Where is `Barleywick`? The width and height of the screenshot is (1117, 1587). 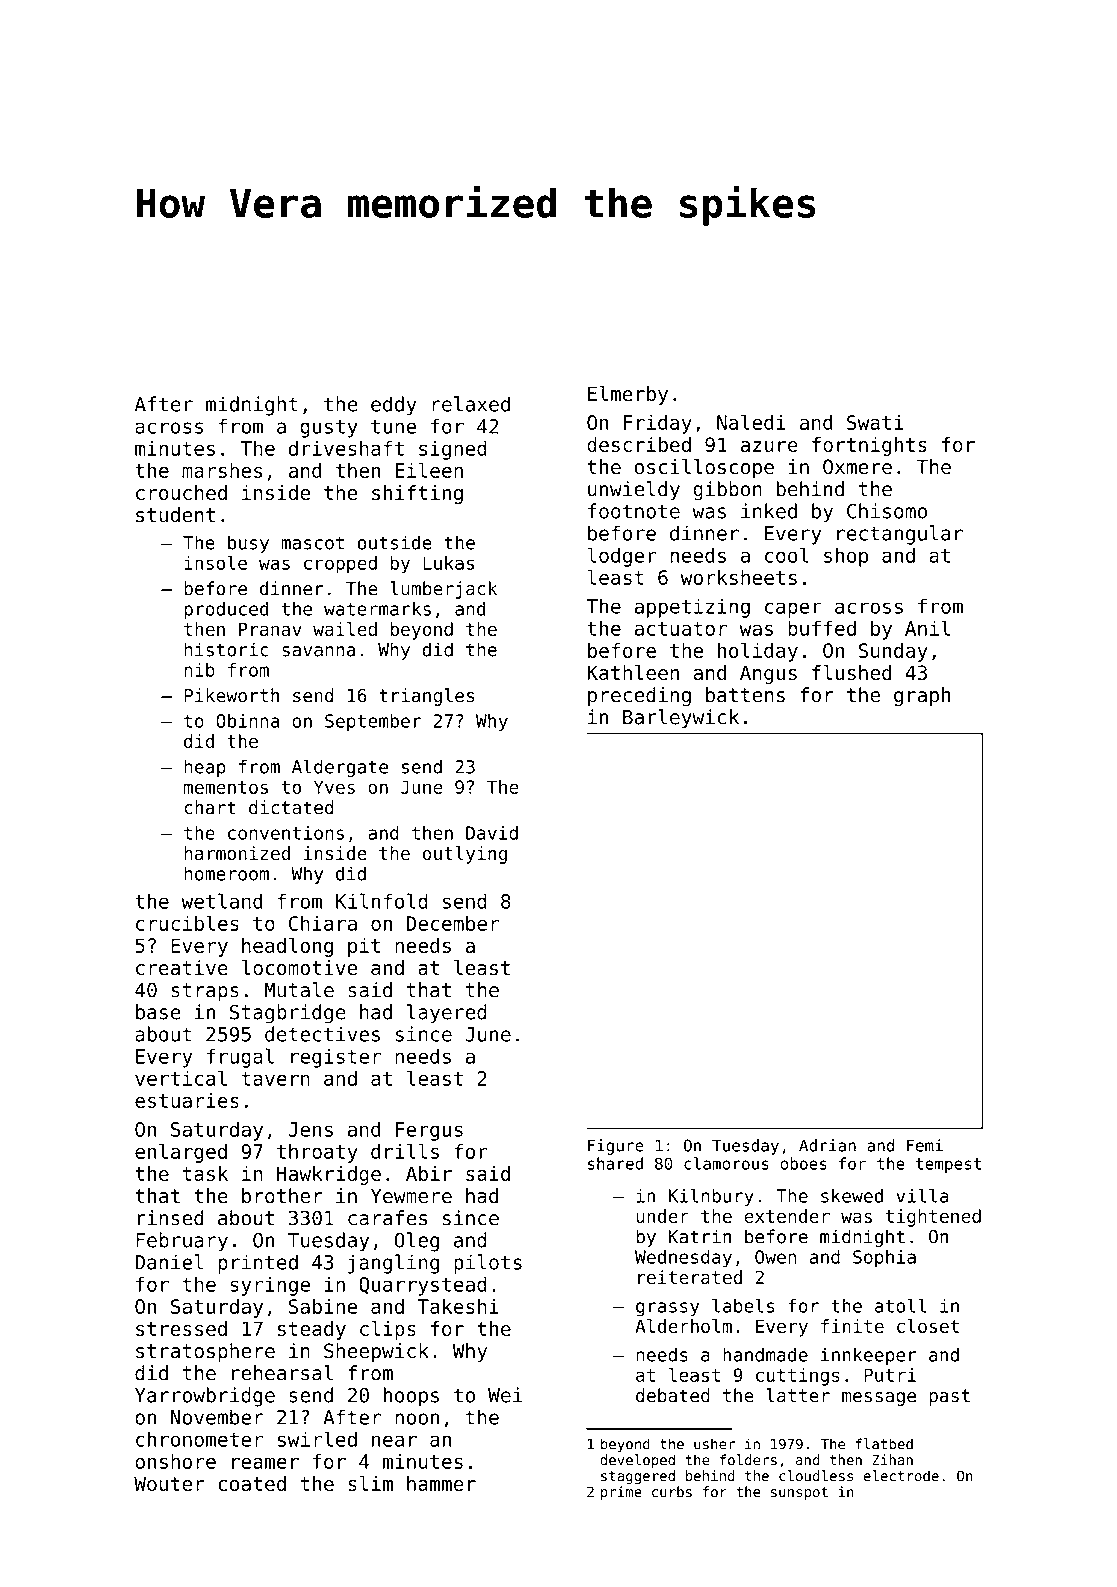 Barleywick is located at coordinates (681, 719).
